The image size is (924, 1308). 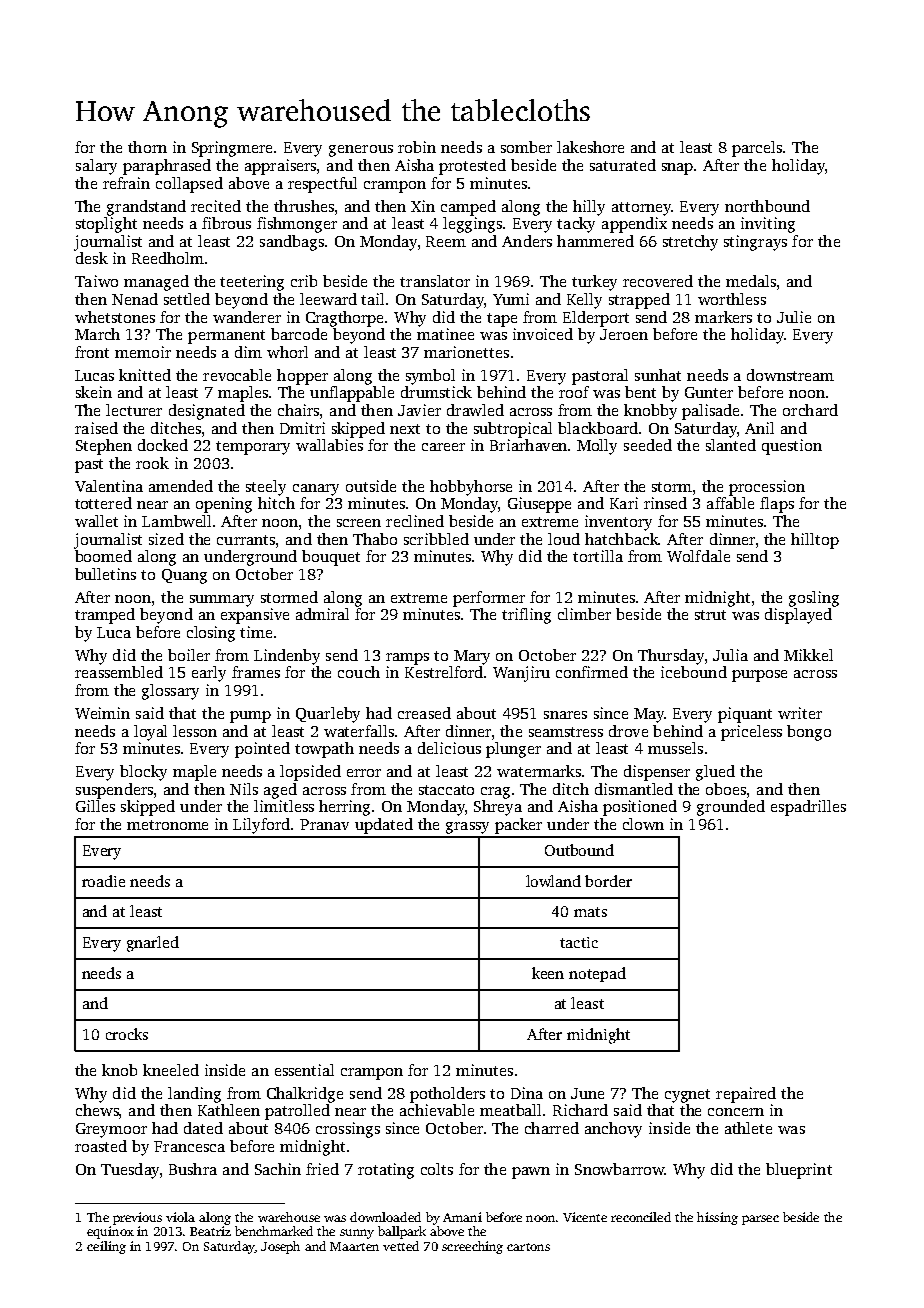 I want to click on staccato, so click(x=446, y=790).
